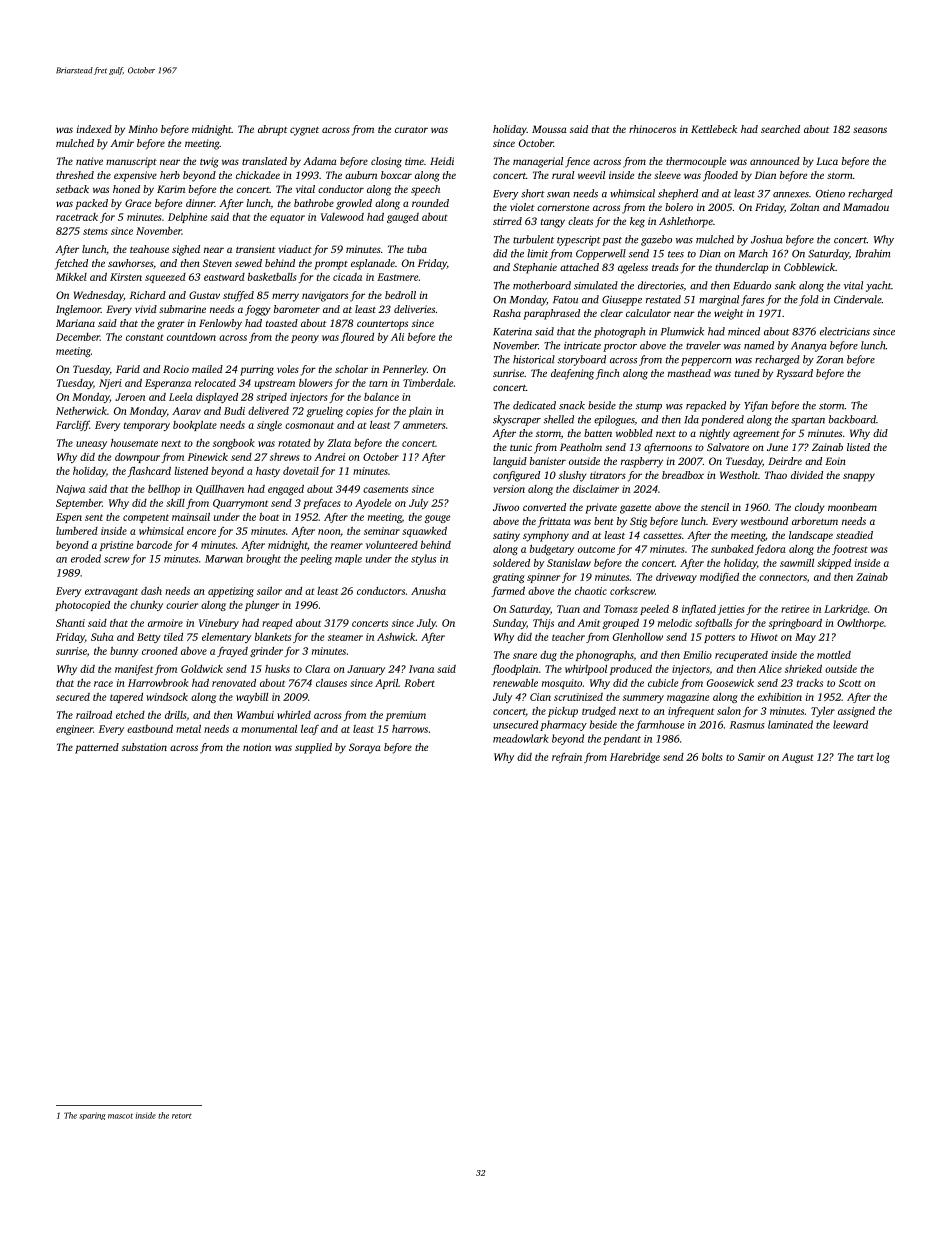 Image resolution: width=952 pixels, height=1233 pixels. What do you see at coordinates (182, 1116) in the page?
I see `retort` at bounding box center [182, 1116].
